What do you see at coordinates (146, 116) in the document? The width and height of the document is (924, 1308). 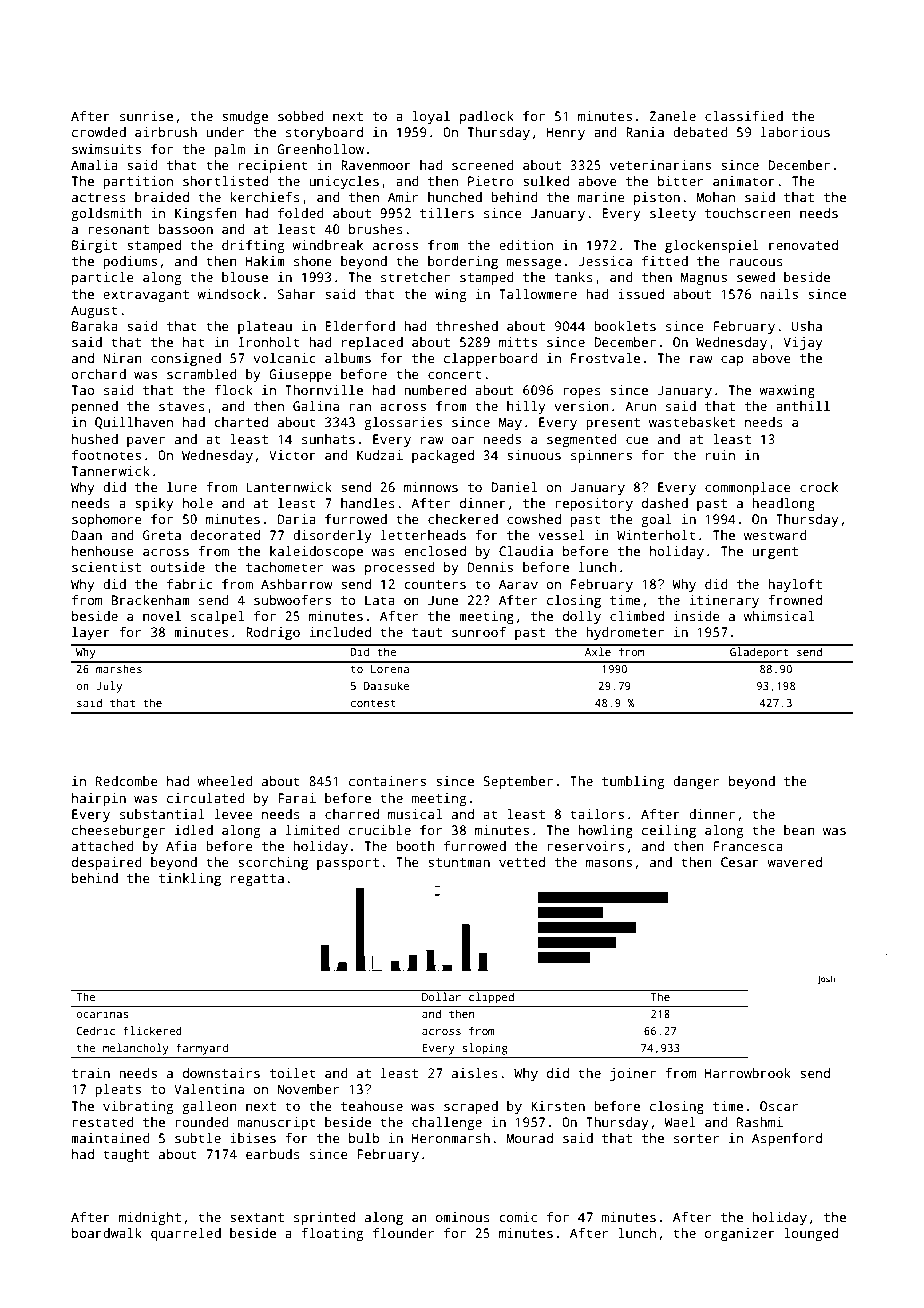 I see `sunrise` at bounding box center [146, 116].
